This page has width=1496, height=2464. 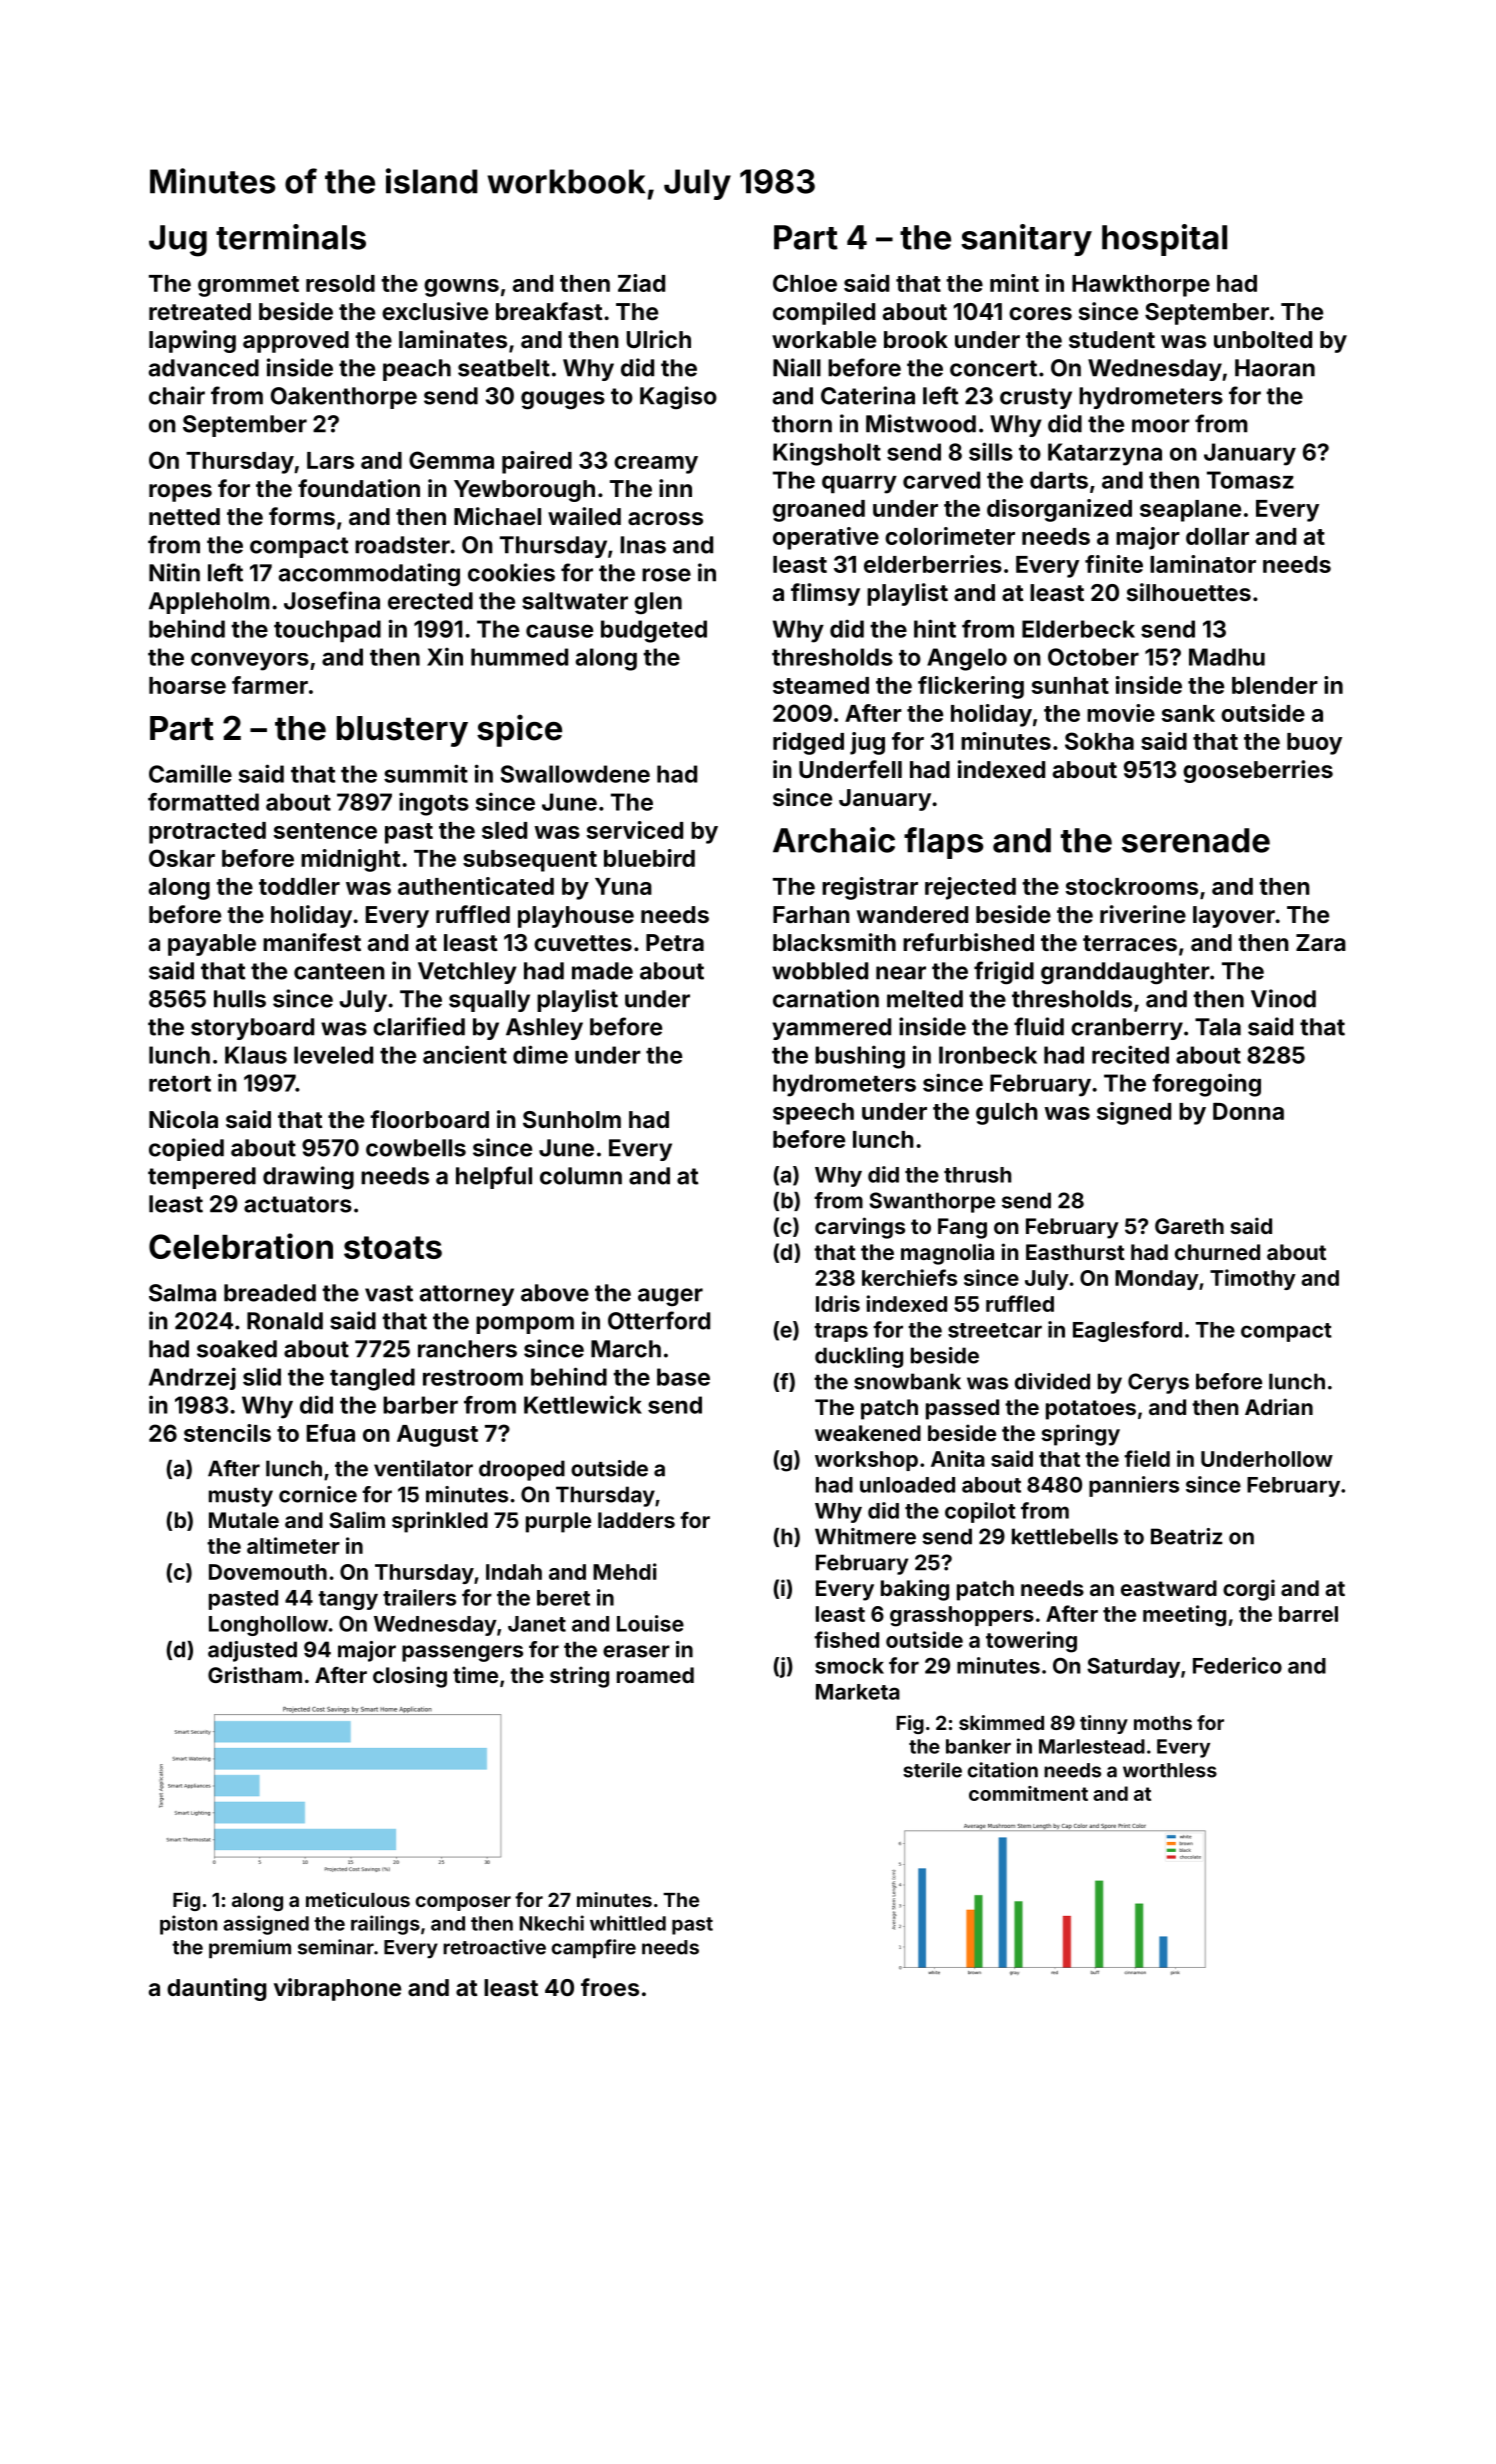 I want to click on tinny, so click(x=1104, y=1724).
